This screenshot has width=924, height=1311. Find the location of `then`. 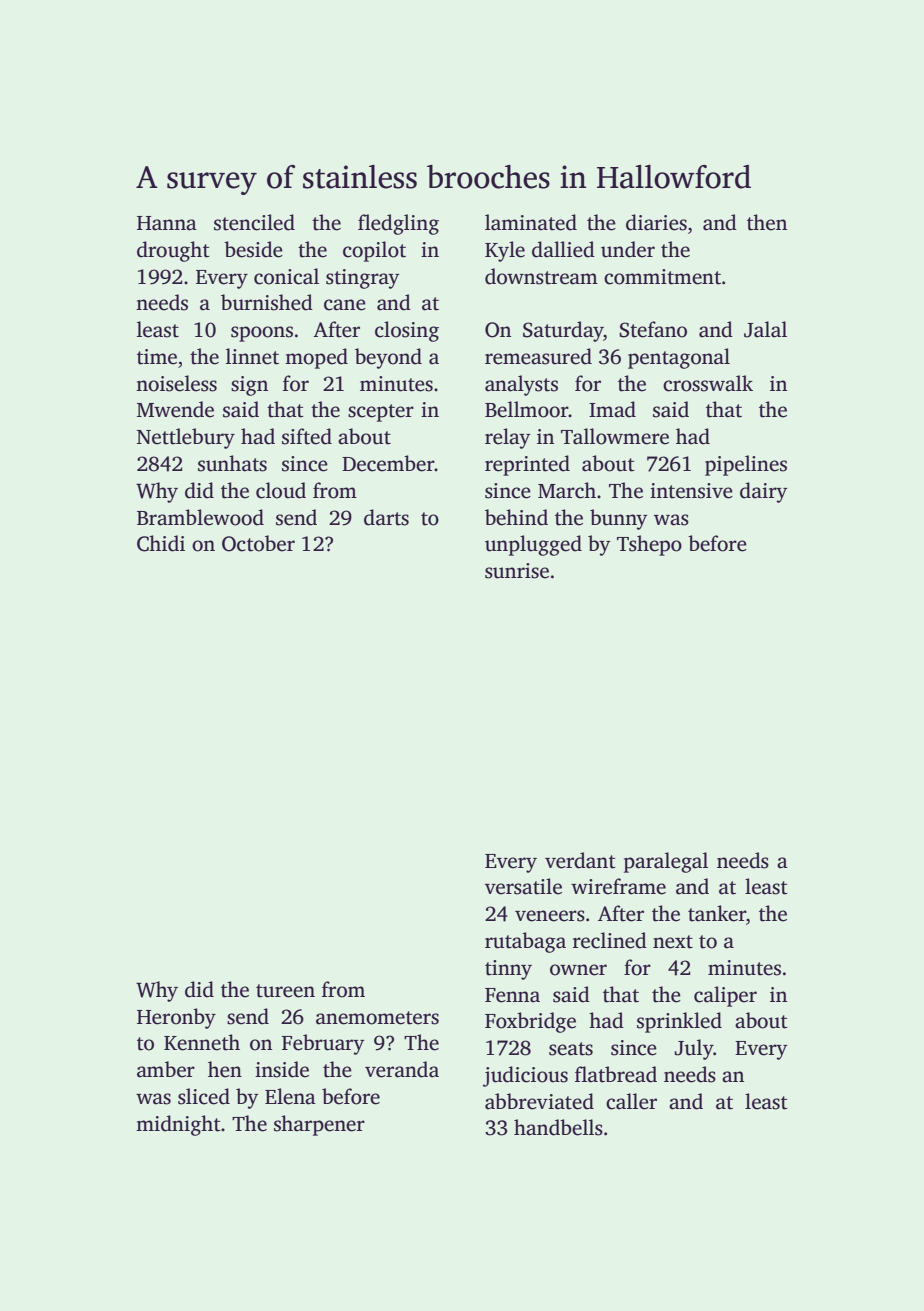

then is located at coordinates (767, 222).
